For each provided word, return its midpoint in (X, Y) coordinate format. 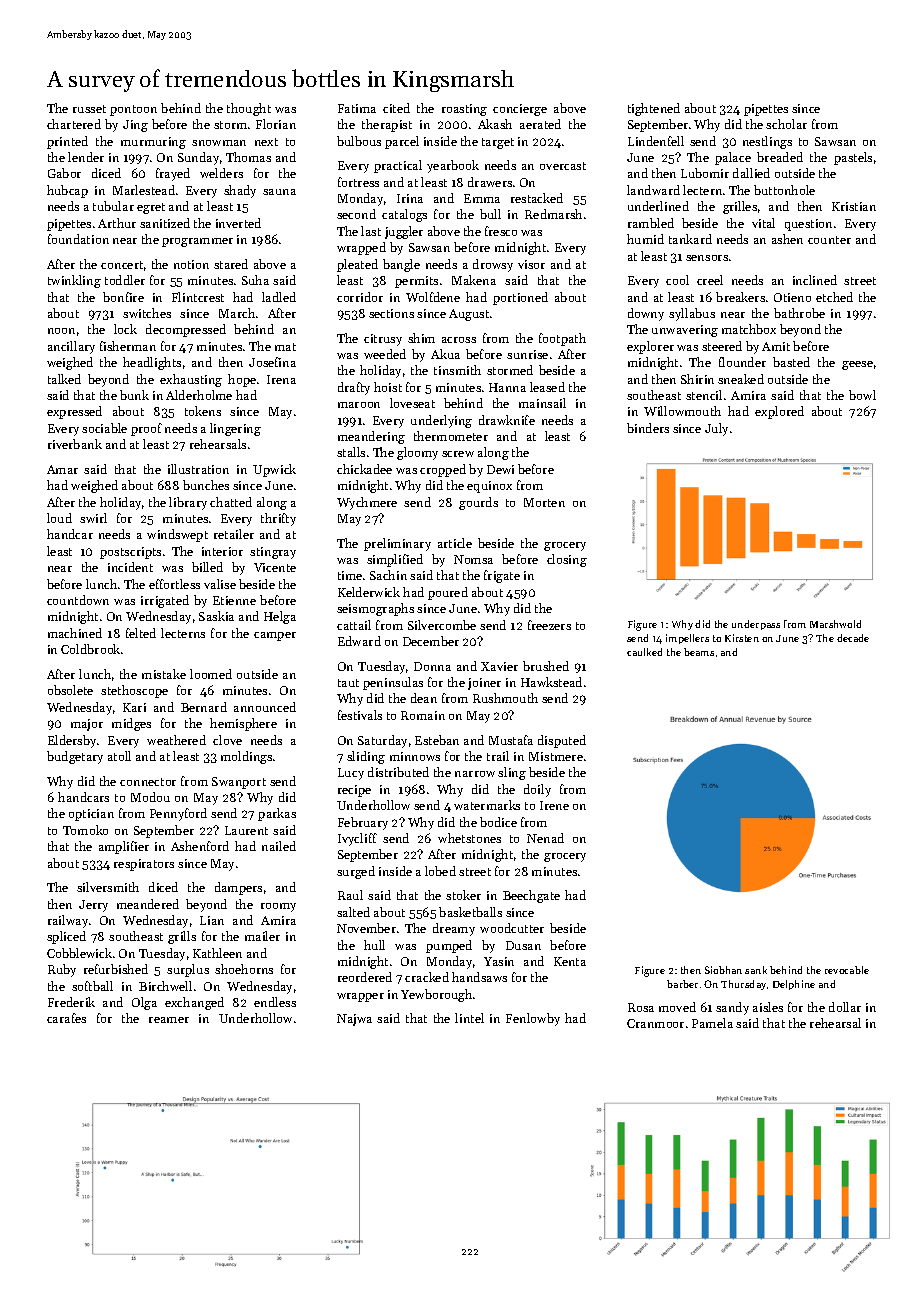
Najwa (354, 1020)
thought (249, 109)
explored (779, 412)
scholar (786, 124)
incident (130, 567)
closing (567, 560)
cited (396, 108)
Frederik (71, 1002)
